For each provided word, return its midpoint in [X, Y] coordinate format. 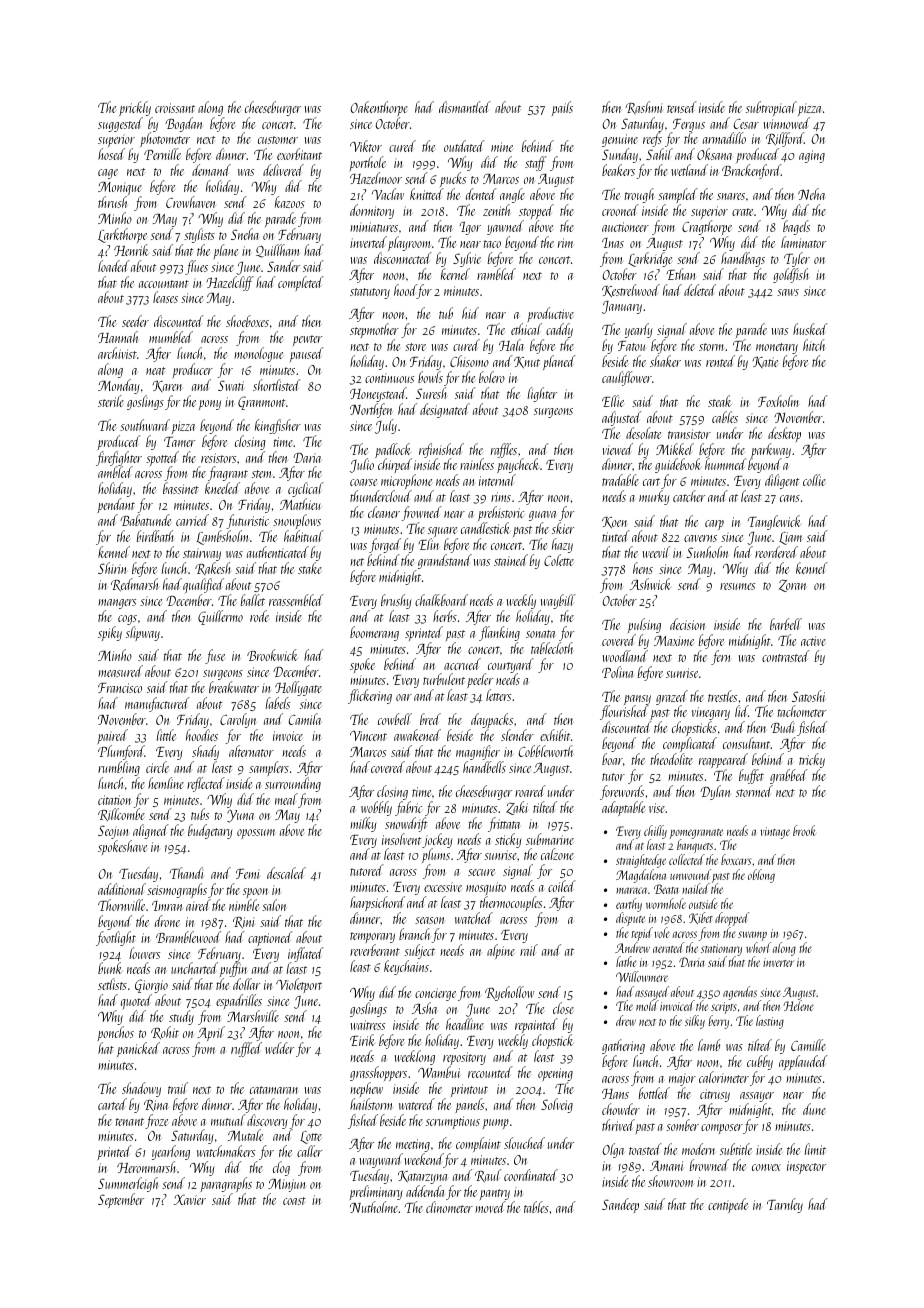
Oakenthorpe [379, 108]
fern [721, 657]
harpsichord [377, 904]
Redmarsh [134, 584]
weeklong [415, 1057]
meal [286, 799]
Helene [798, 1005]
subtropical [771, 108]
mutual [228, 1120]
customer [278, 140]
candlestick [485, 528]
